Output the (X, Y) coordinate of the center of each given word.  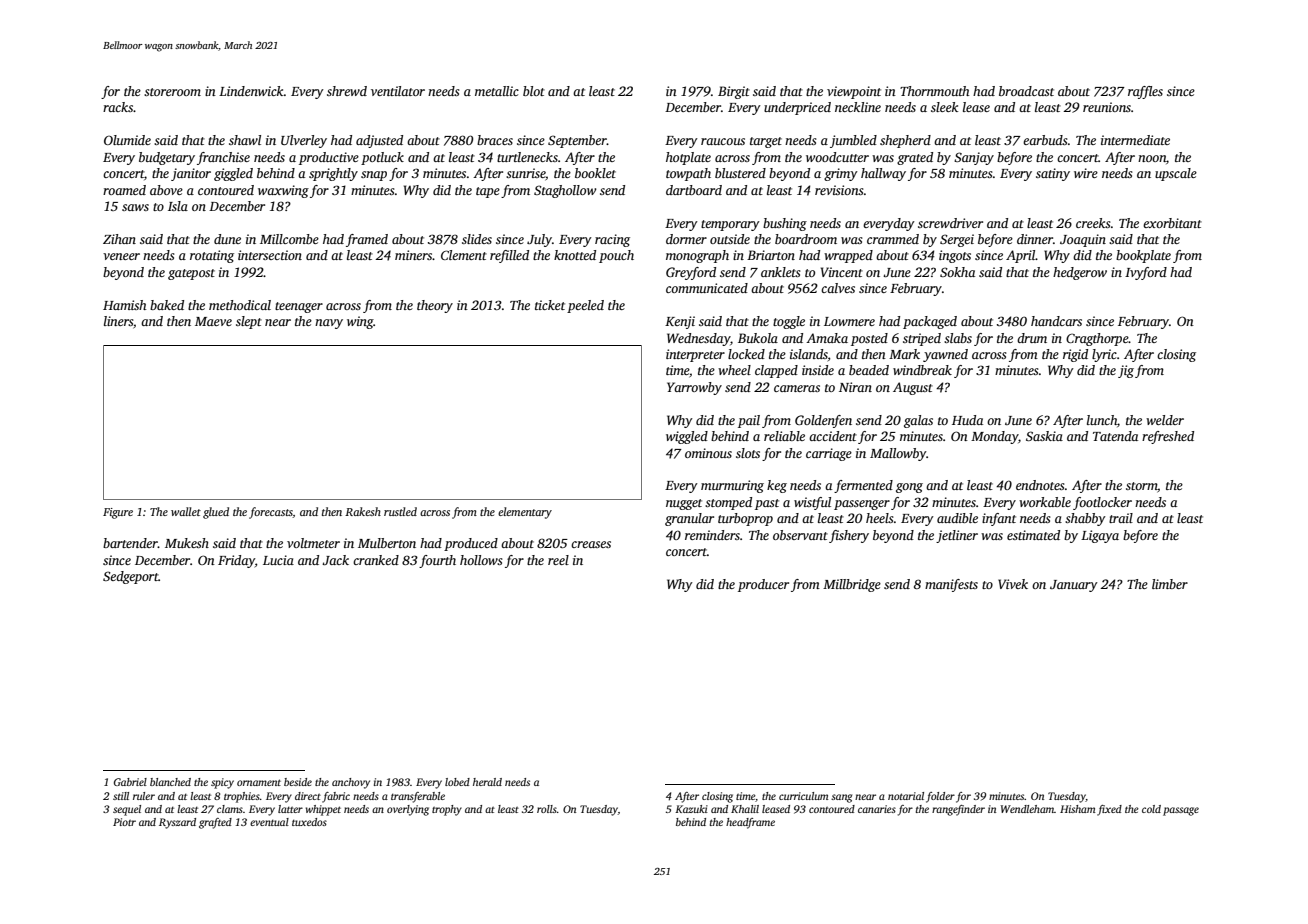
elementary (525, 513)
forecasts (271, 513)
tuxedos (309, 822)
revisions (839, 190)
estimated (1033, 535)
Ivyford (1146, 273)
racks (118, 107)
